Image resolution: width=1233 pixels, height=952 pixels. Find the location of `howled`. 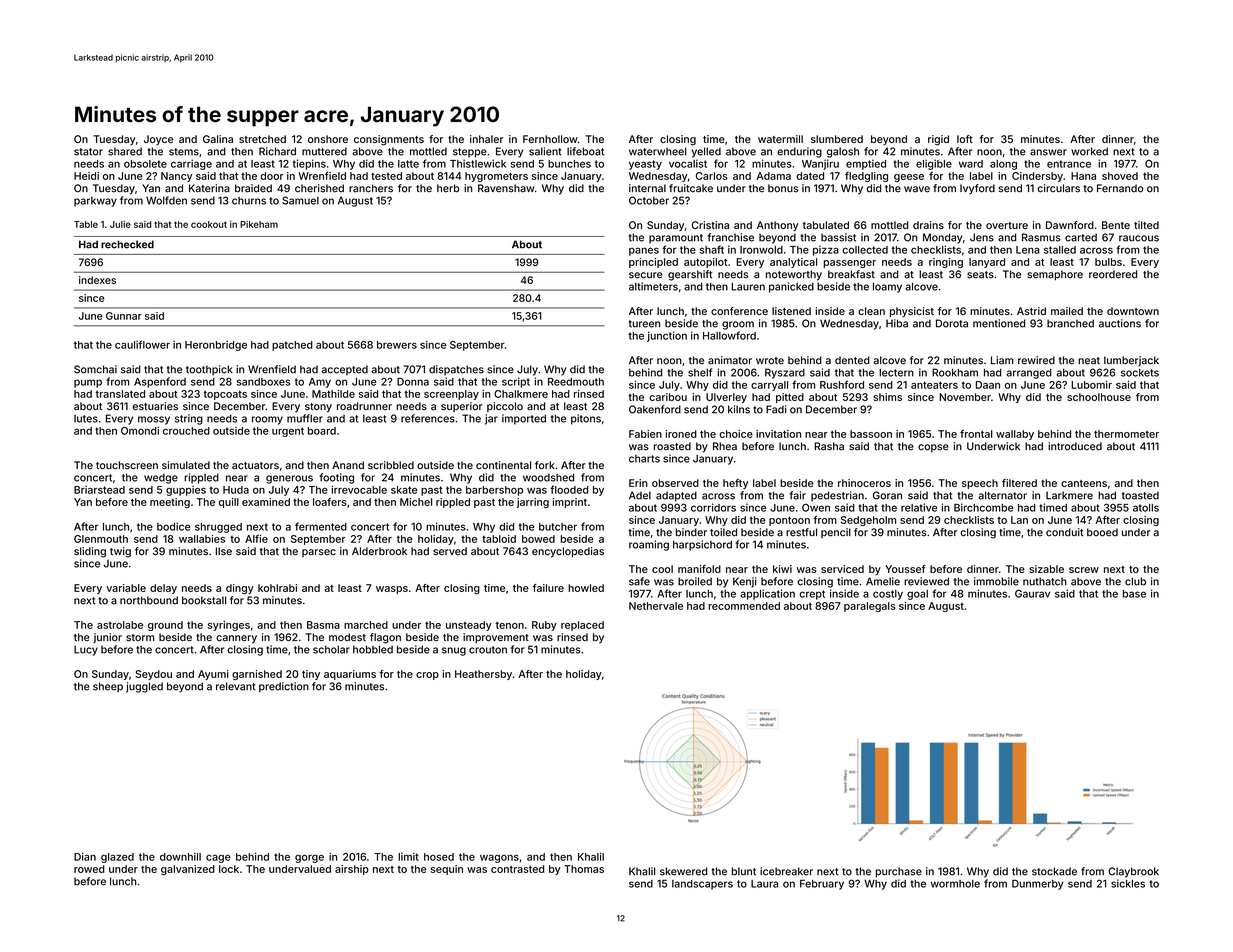

howled is located at coordinates (586, 588).
